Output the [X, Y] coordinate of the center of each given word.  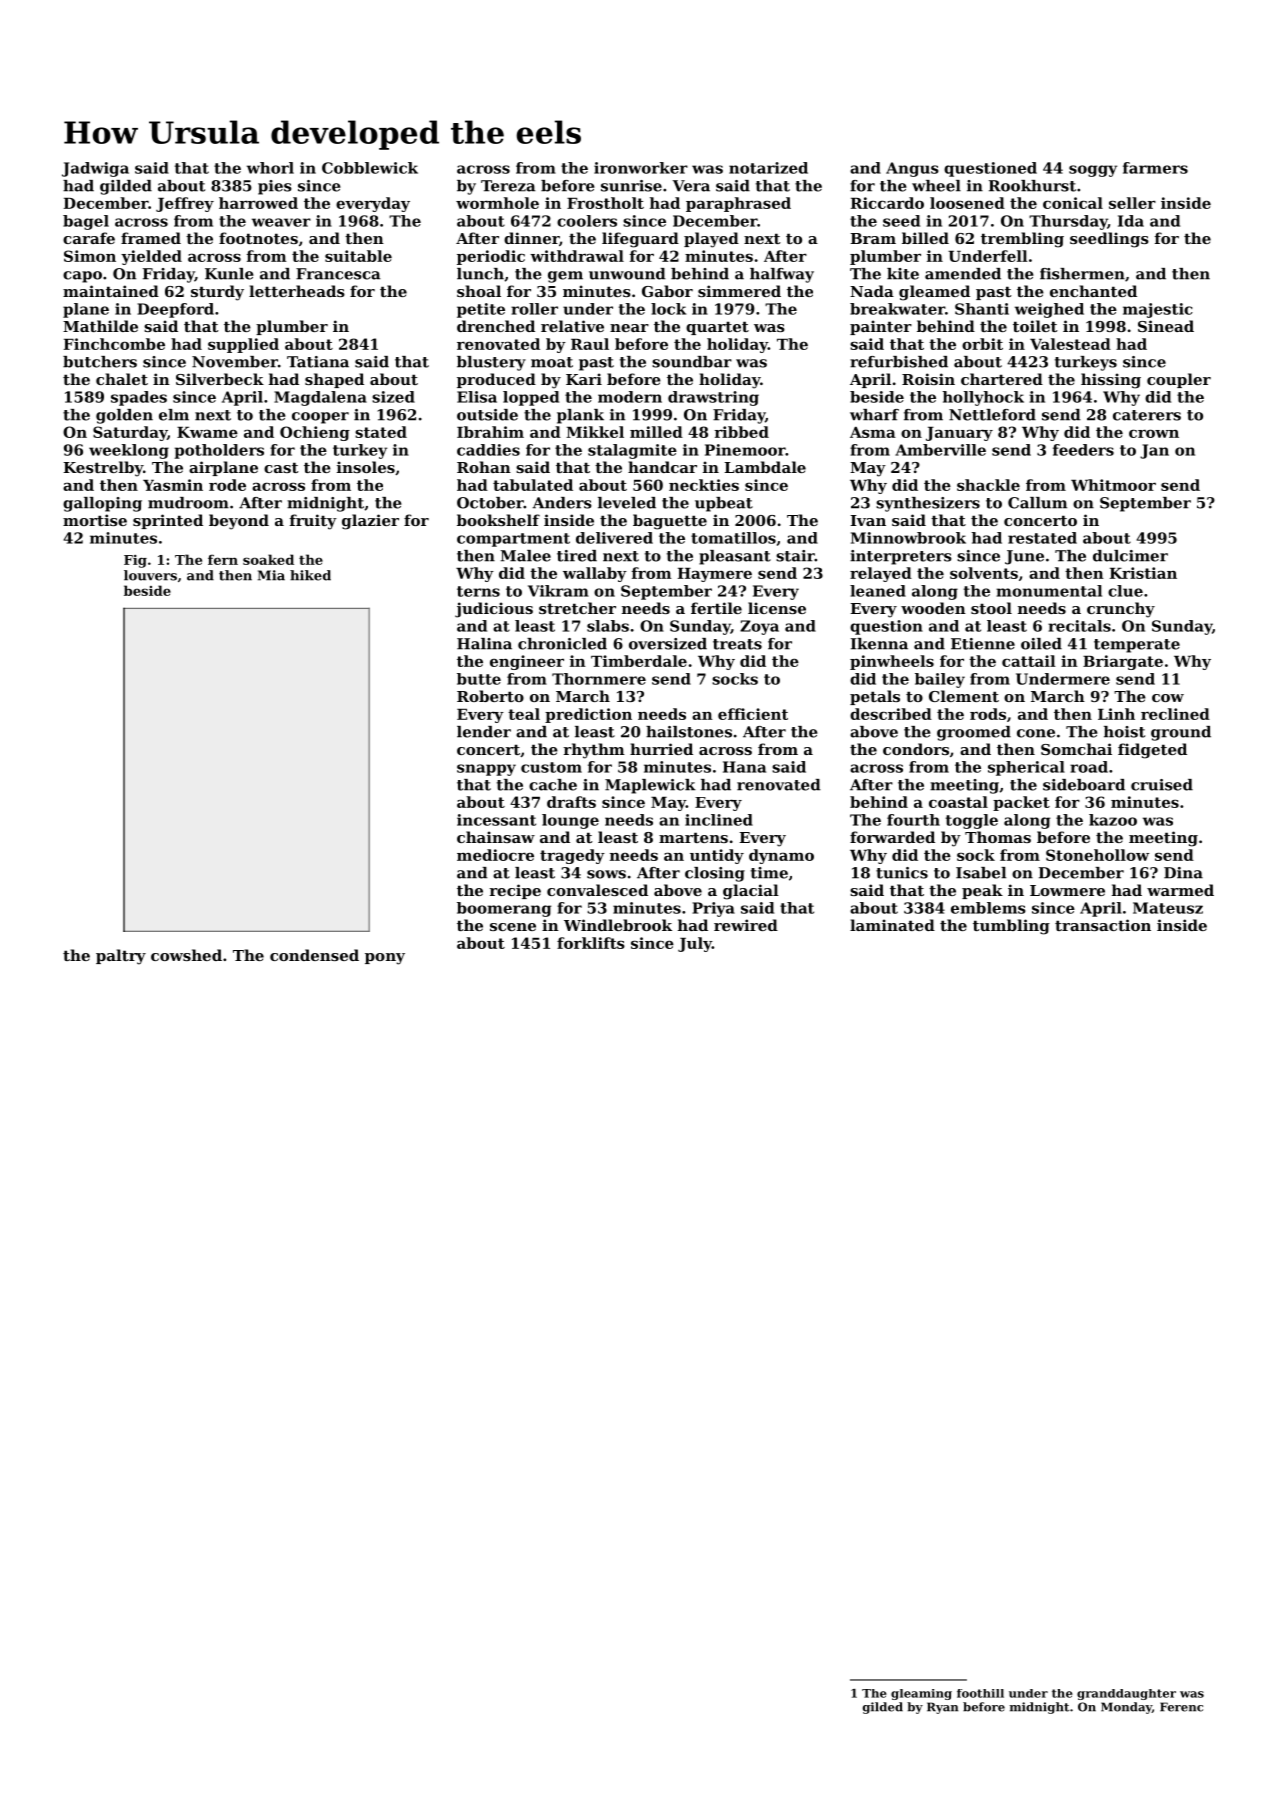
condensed [314, 955]
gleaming [921, 1694]
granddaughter [1126, 1694]
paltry [121, 957]
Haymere [715, 575]
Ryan [942, 1708]
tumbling [1011, 927]
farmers [1155, 168]
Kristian [1143, 573]
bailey [940, 680]
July [695, 944]
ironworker [641, 168]
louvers [150, 575]
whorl [270, 168]
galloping [102, 504]
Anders [562, 503]
